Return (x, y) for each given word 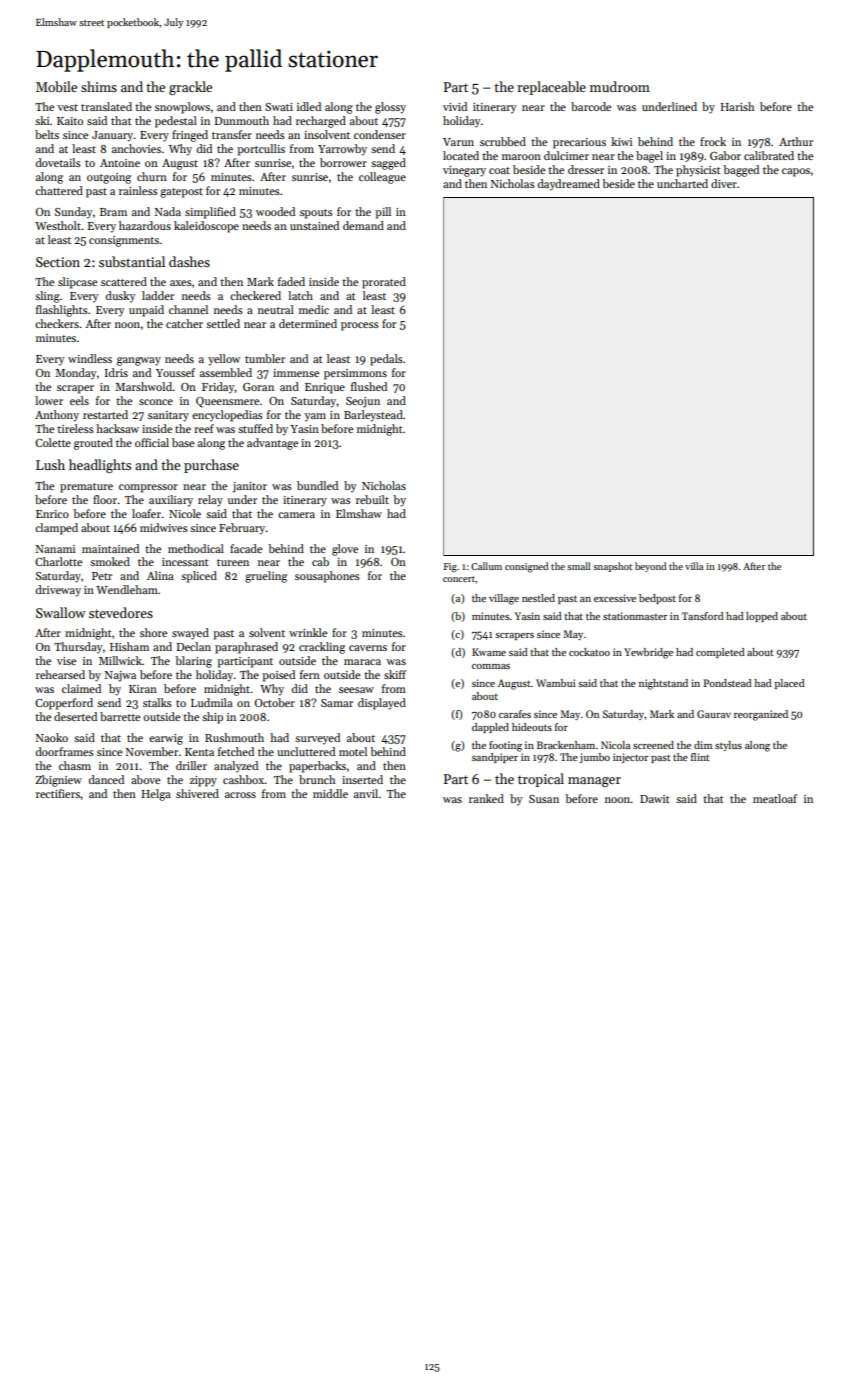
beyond (650, 567)
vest (67, 107)
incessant (185, 562)
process (360, 326)
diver (724, 183)
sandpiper (495, 758)
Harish (737, 106)
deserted (75, 716)
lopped (762, 617)
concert (459, 579)
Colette (53, 442)
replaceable (551, 88)
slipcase (77, 283)
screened (653, 745)
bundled (317, 485)
